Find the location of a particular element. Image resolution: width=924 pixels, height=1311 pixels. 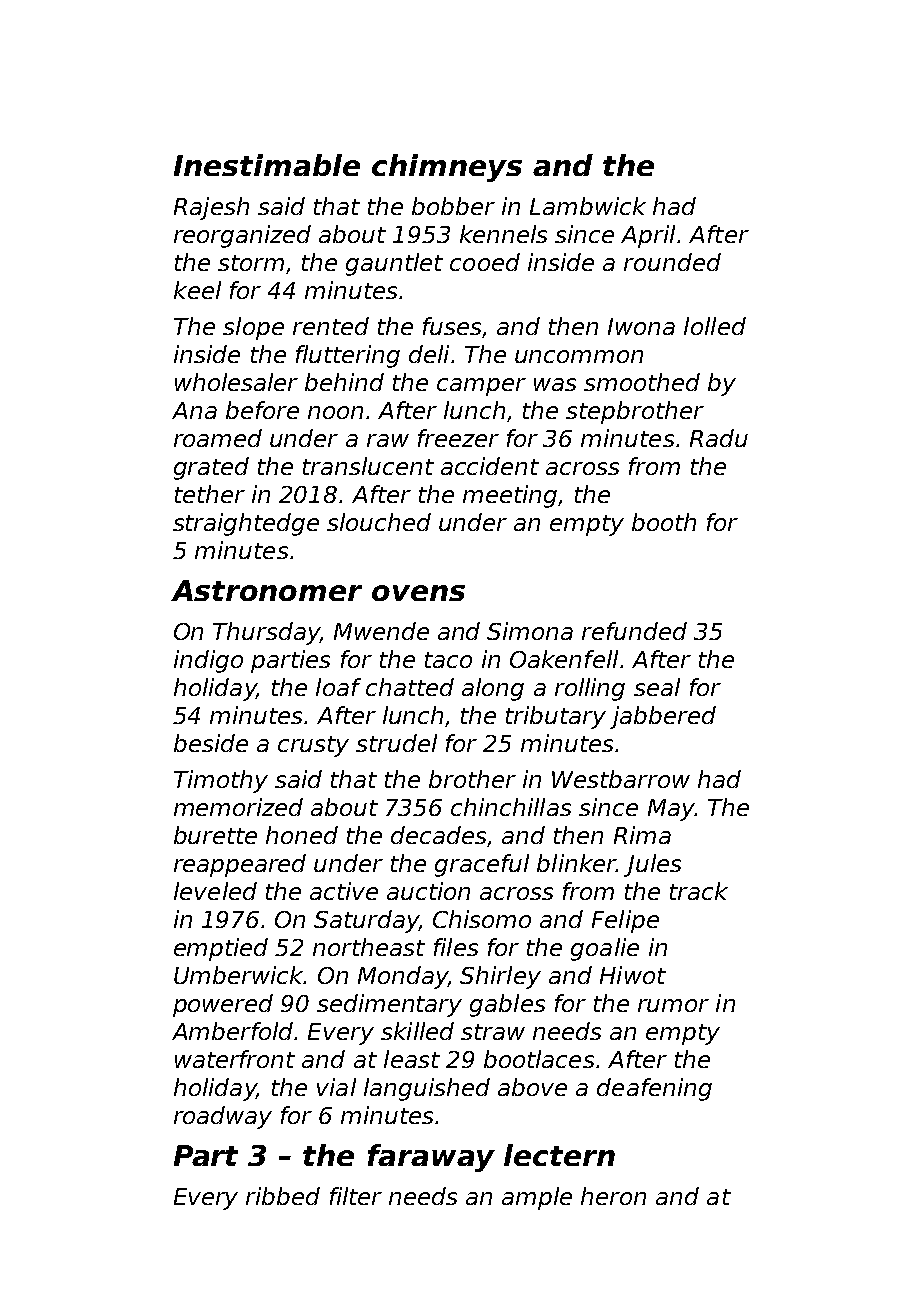

heron is located at coordinates (613, 1196).
